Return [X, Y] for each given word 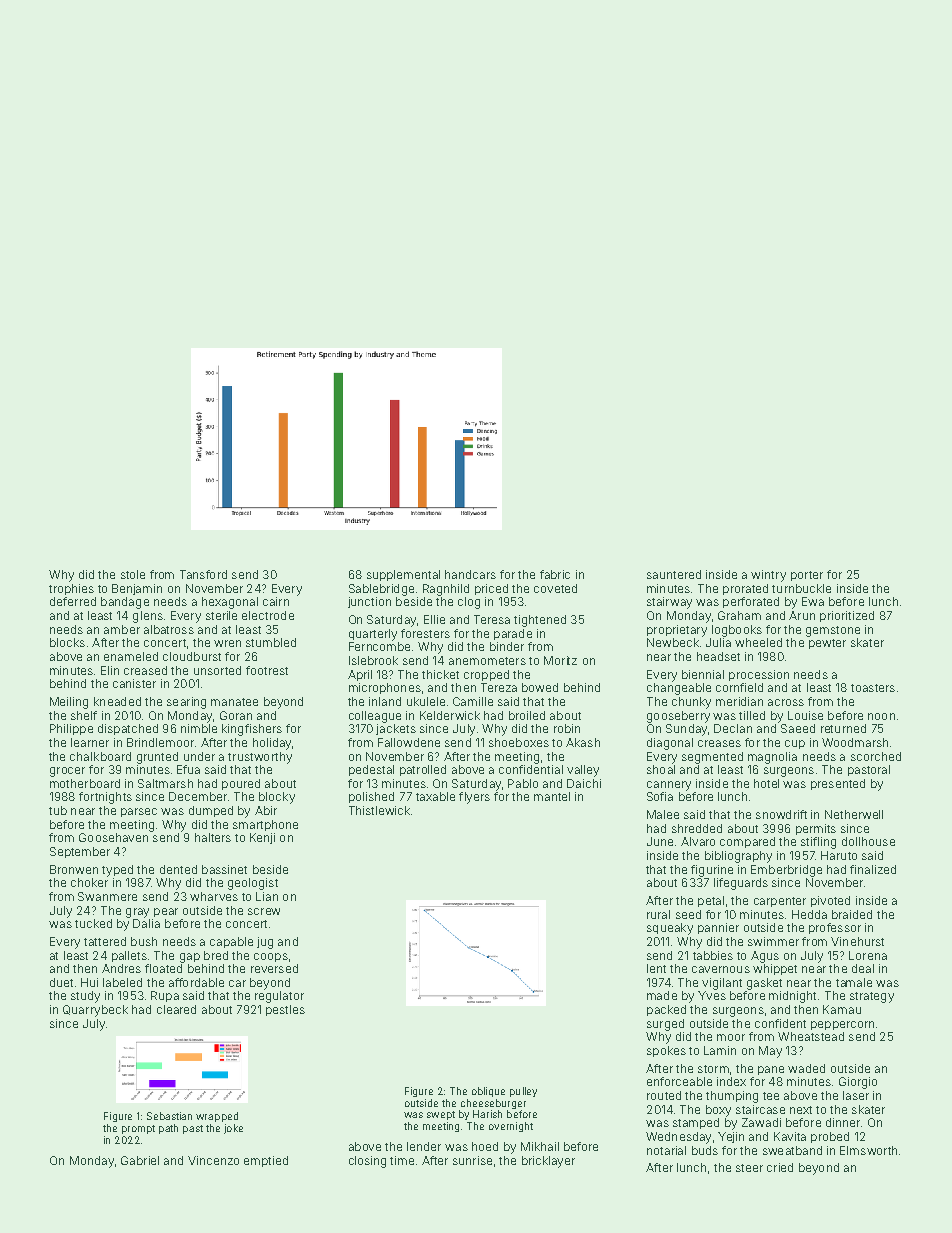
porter [807, 576]
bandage [125, 603]
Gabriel [140, 1160]
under [199, 756]
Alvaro [698, 841]
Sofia [660, 796]
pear [166, 912]
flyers [474, 798]
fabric [555, 574]
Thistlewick [379, 810]
